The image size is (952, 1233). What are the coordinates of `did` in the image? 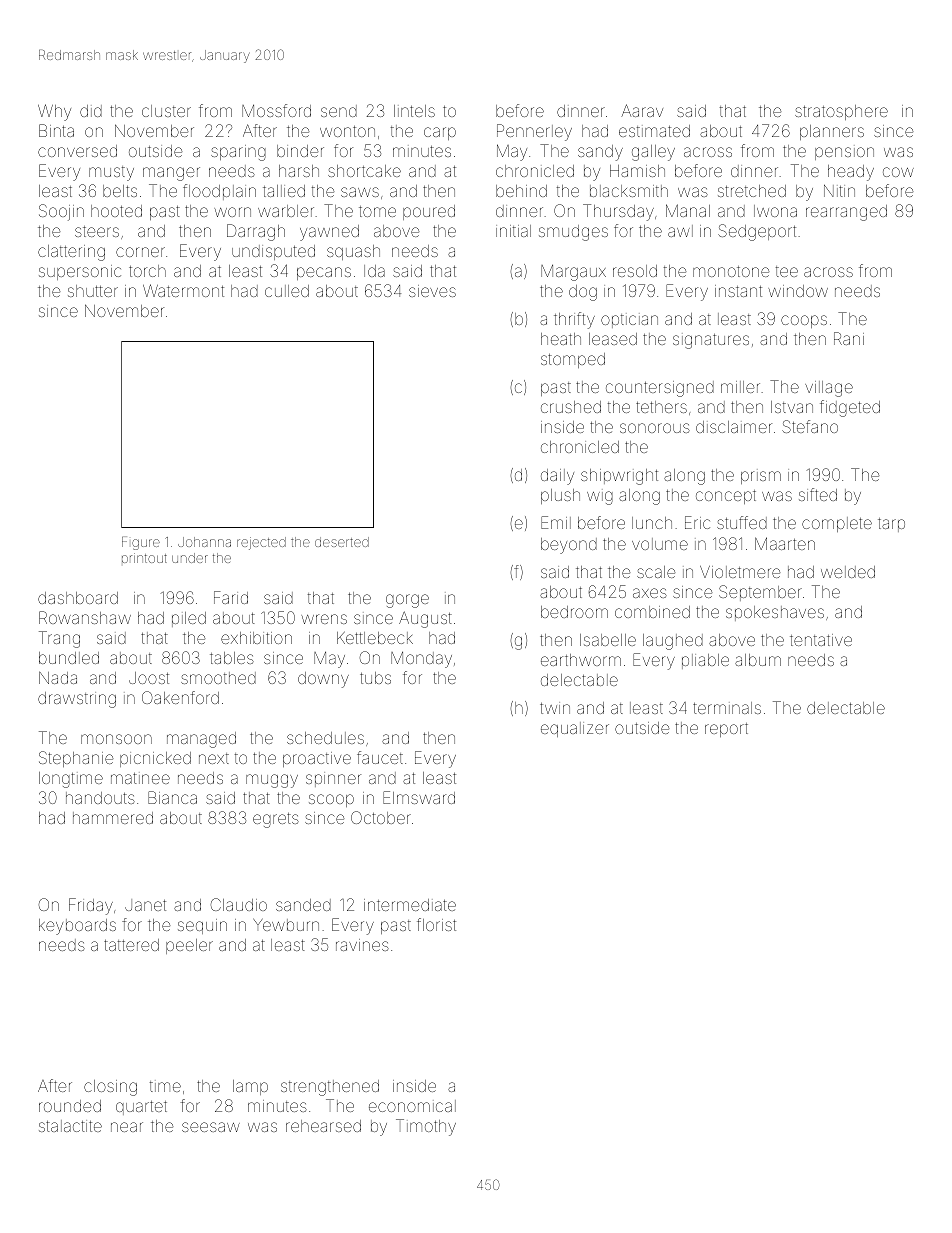 It's located at (91, 111).
